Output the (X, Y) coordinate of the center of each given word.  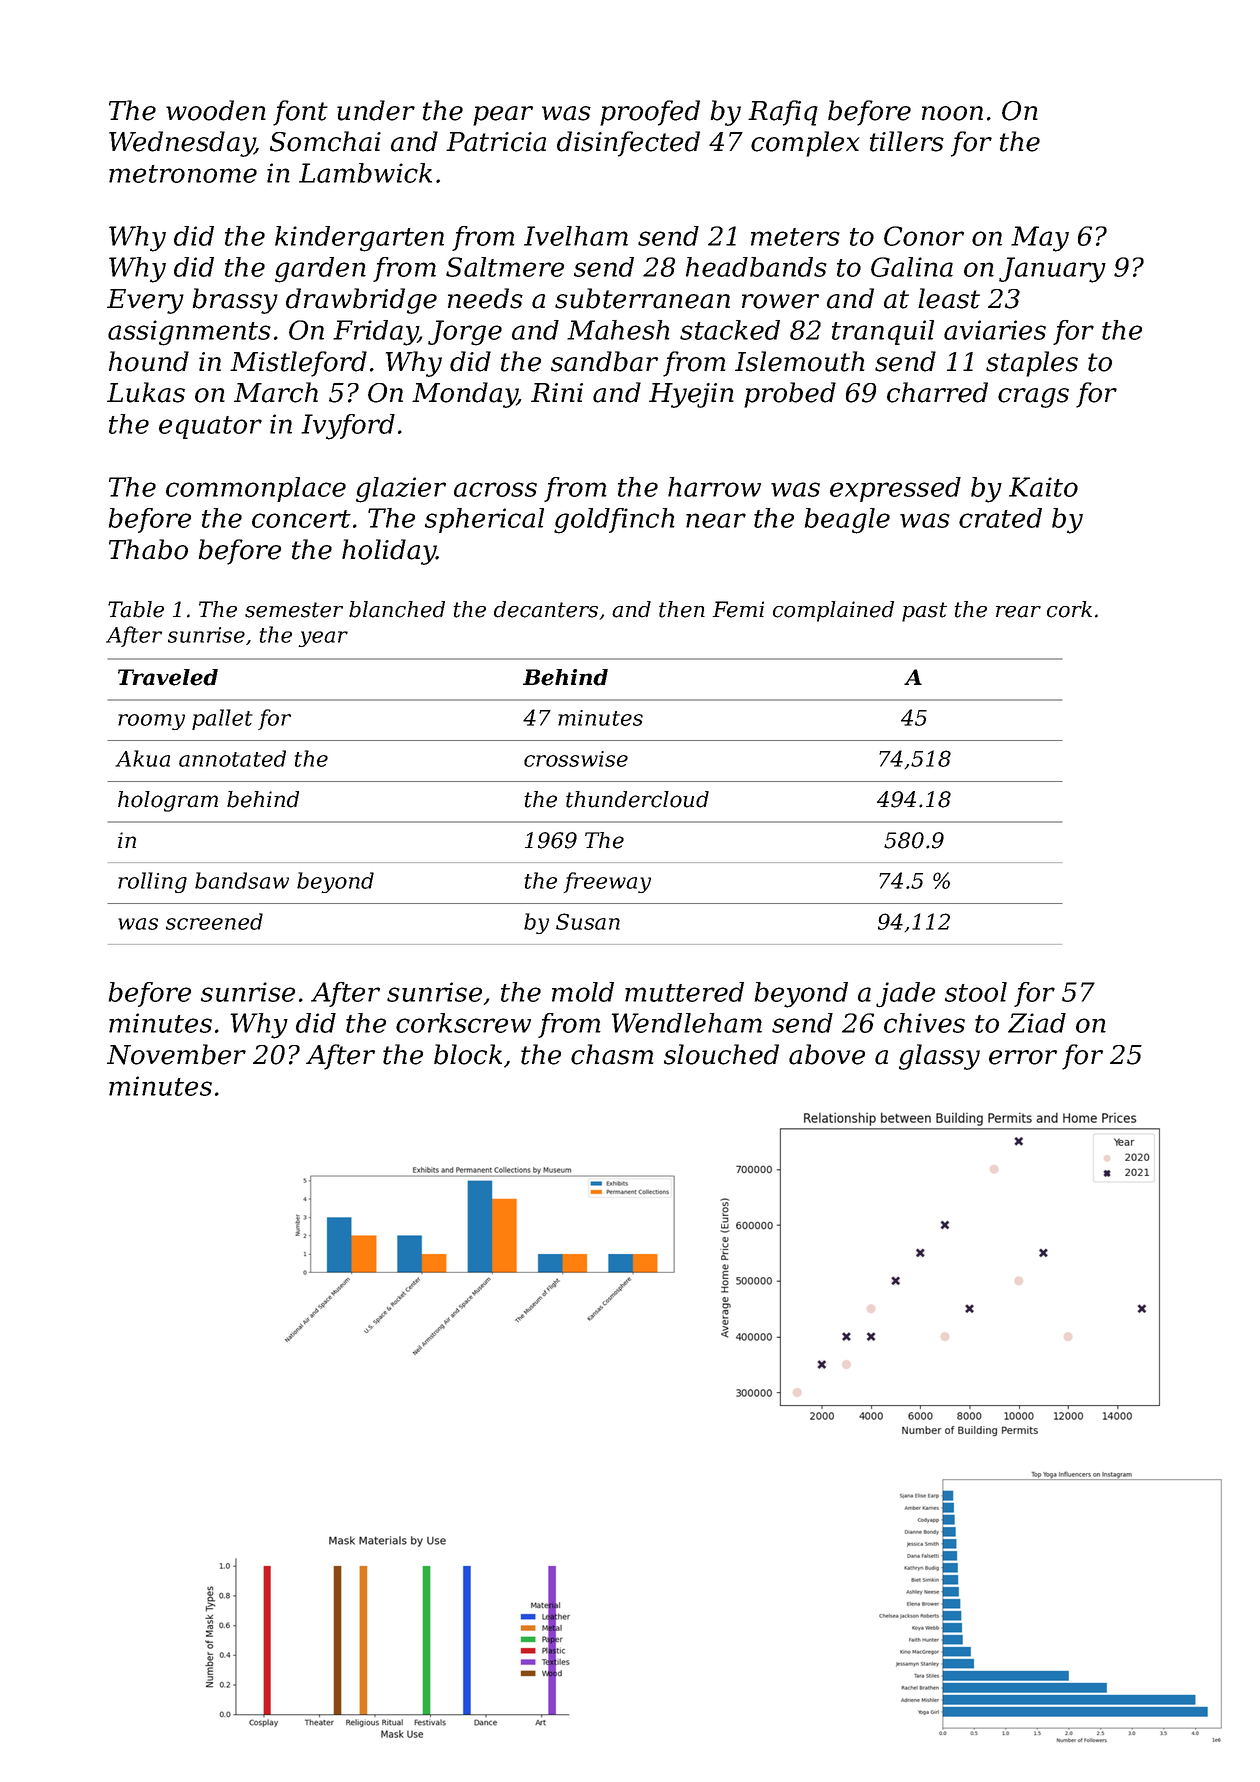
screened (214, 921)
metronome (183, 174)
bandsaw (242, 880)
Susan (588, 921)
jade (905, 995)
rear (1018, 612)
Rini (557, 392)
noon (952, 113)
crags (1033, 398)
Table (136, 609)
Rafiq (783, 113)
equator (210, 427)
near (716, 520)
